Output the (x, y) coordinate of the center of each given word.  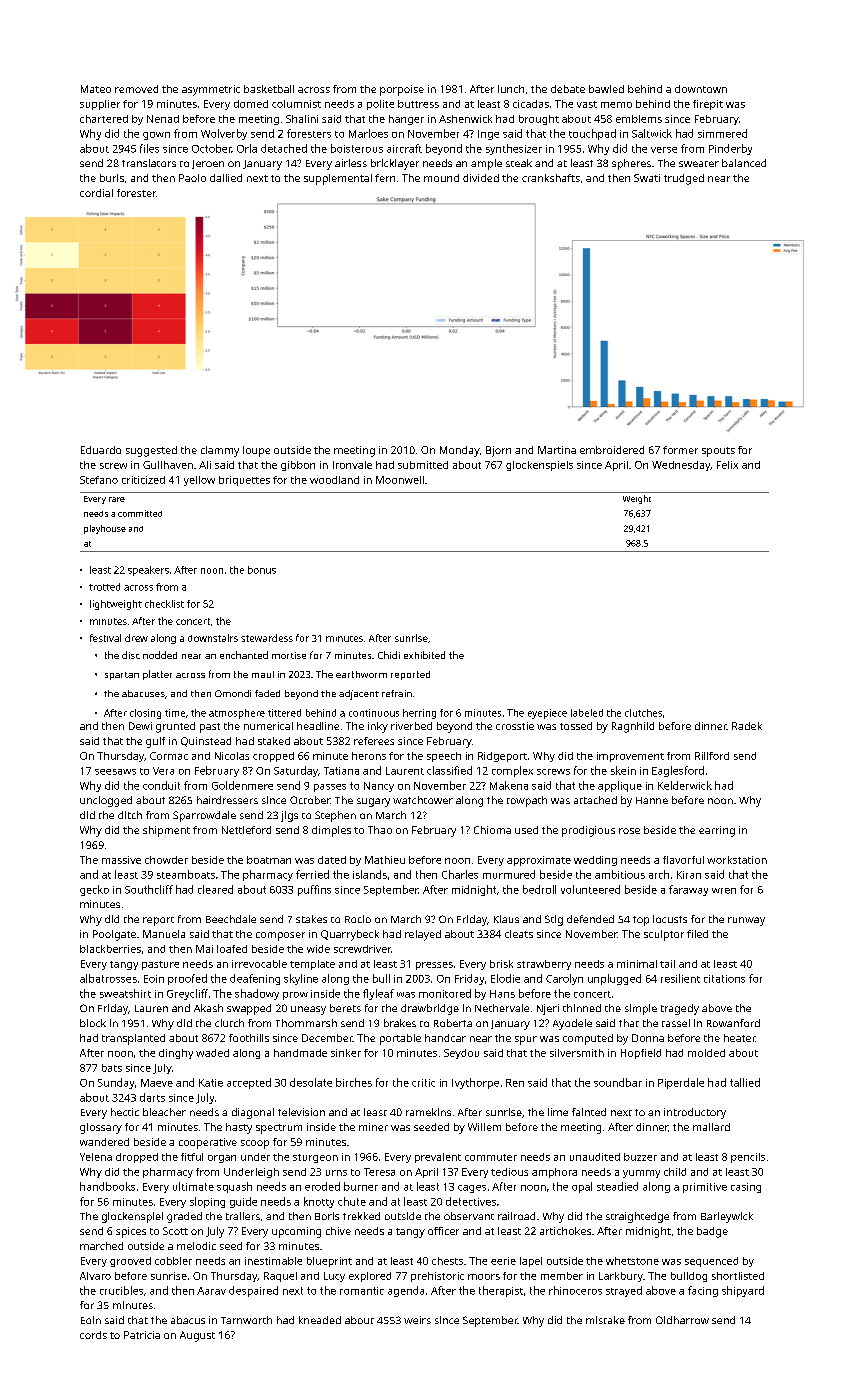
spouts (718, 452)
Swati (647, 178)
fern (385, 178)
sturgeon (315, 1158)
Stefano (99, 480)
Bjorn (498, 451)
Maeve (157, 1083)
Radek (747, 726)
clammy (220, 451)
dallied (226, 178)
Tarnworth (246, 1320)
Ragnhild (633, 727)
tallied (745, 1082)
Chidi (389, 655)
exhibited (424, 655)
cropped (273, 757)
